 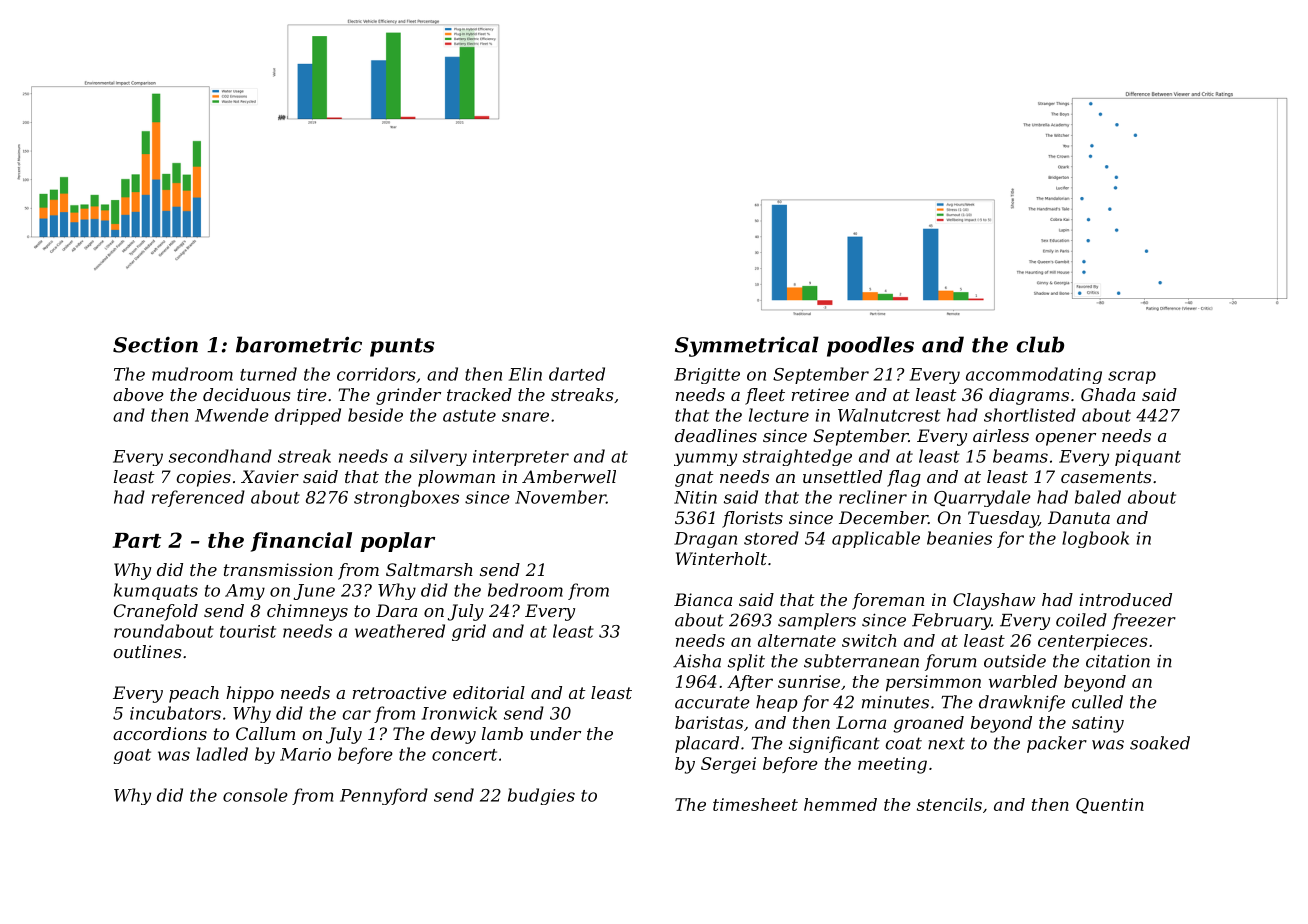 What do you see at coordinates (752, 519) in the document?
I see `florists` at bounding box center [752, 519].
